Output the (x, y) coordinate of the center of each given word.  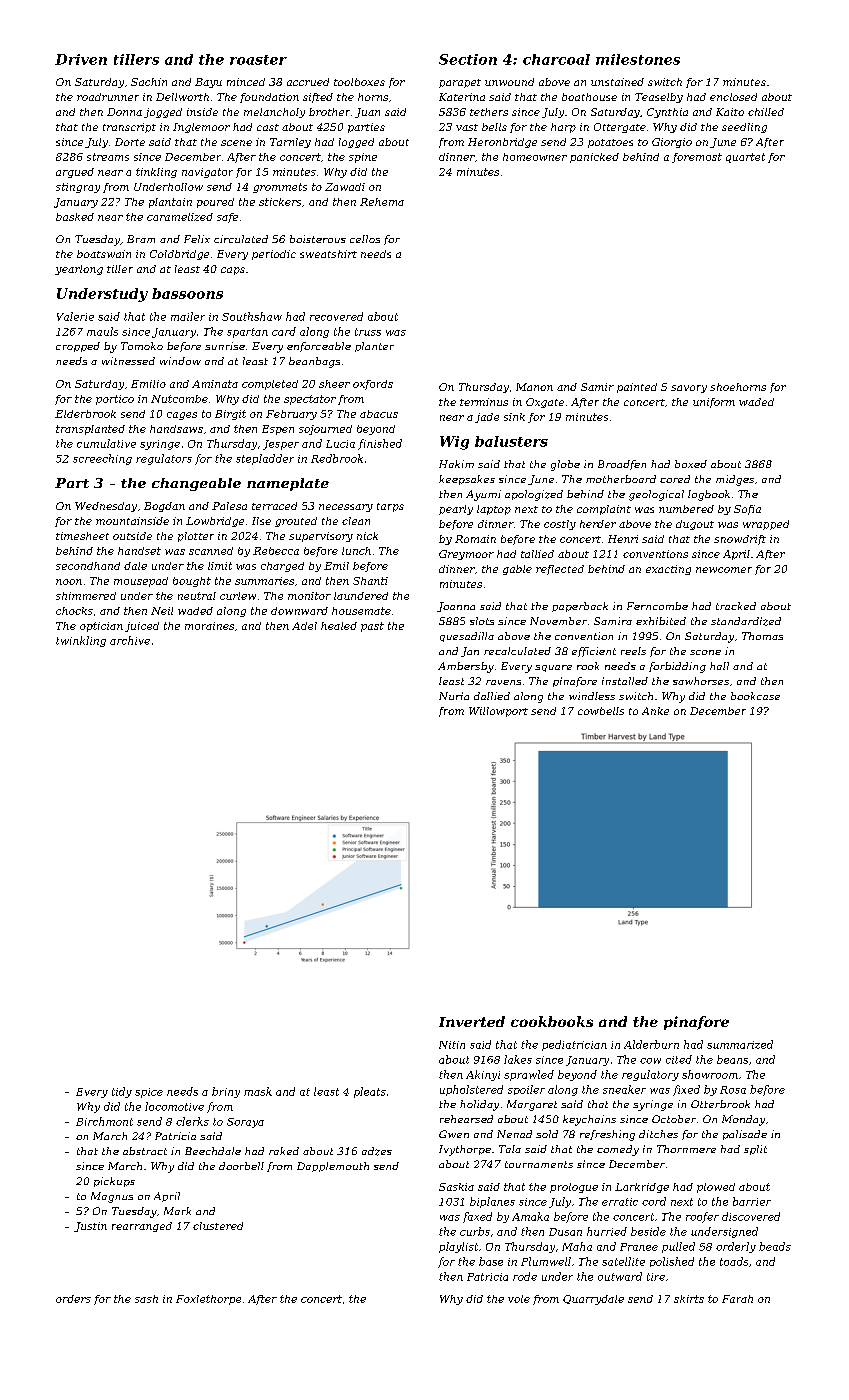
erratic (620, 1202)
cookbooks (552, 1021)
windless (592, 696)
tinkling (156, 173)
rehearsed (466, 1119)
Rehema (382, 202)
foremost (697, 158)
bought (192, 582)
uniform (714, 403)
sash (146, 1299)
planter (374, 347)
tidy (122, 1092)
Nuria (454, 696)
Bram (141, 239)
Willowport (498, 712)
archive (130, 640)
